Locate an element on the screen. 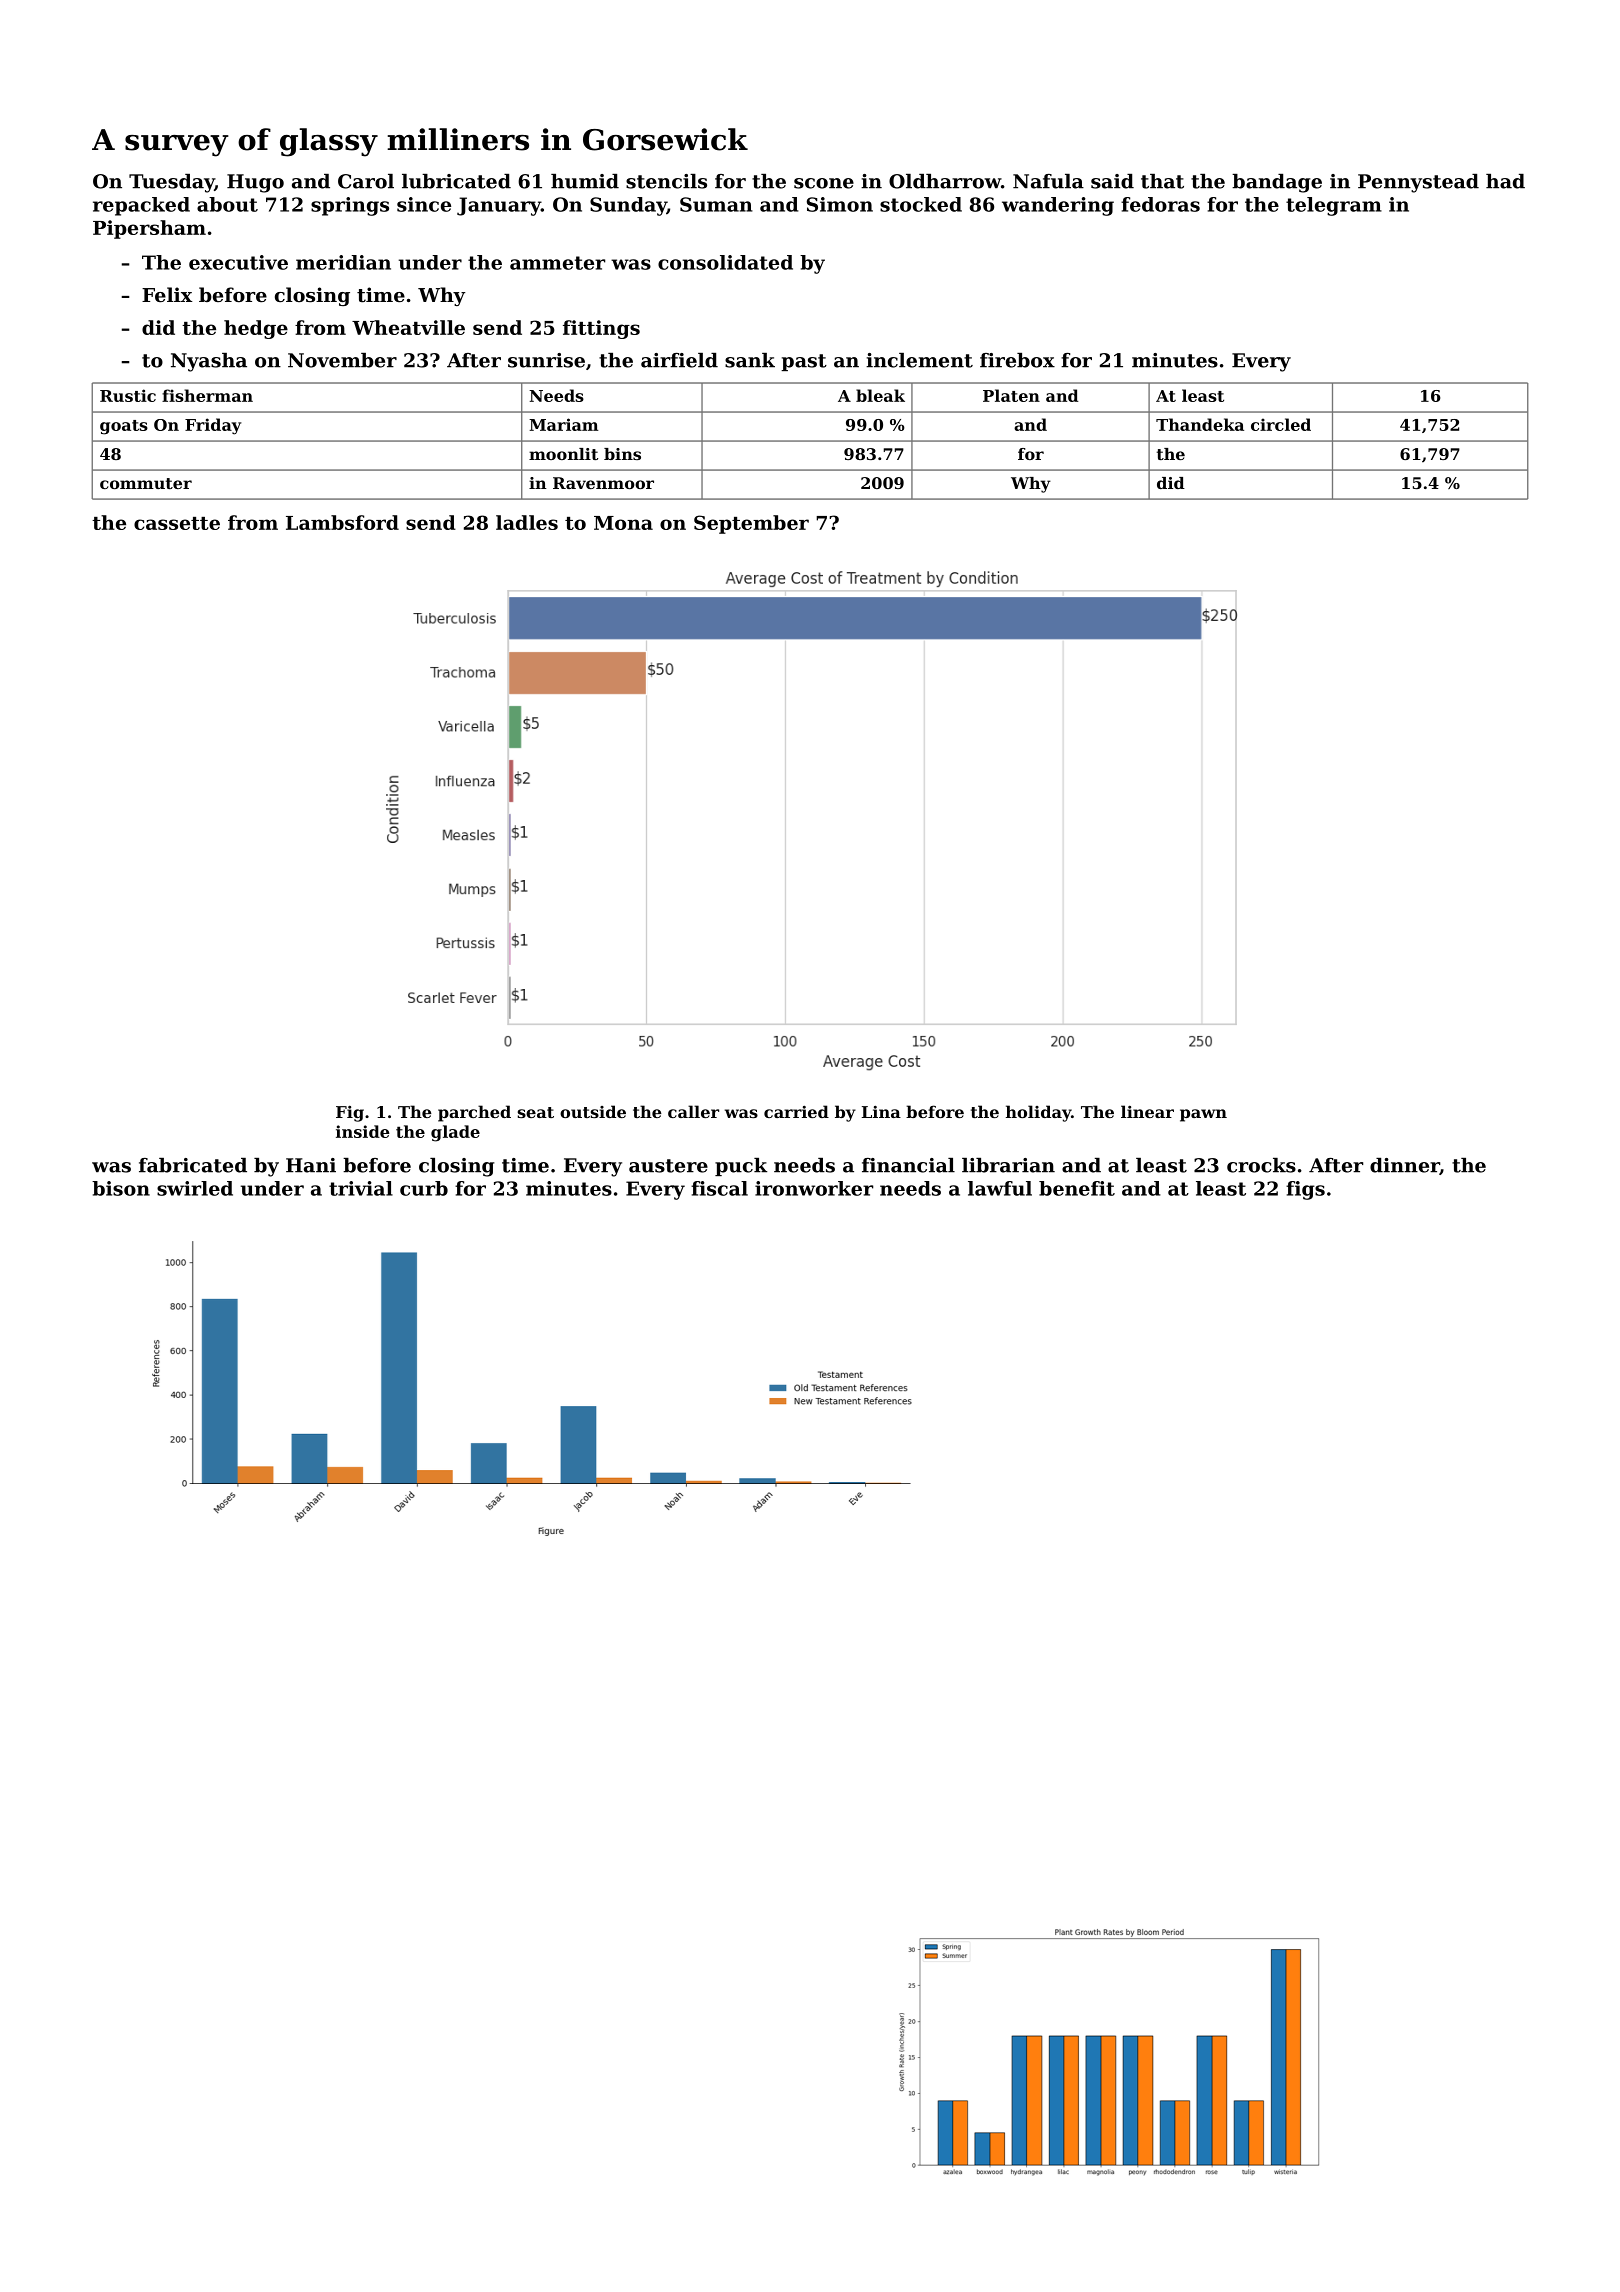 The image size is (1620, 2292). Thandeka is located at coordinates (1200, 424).
